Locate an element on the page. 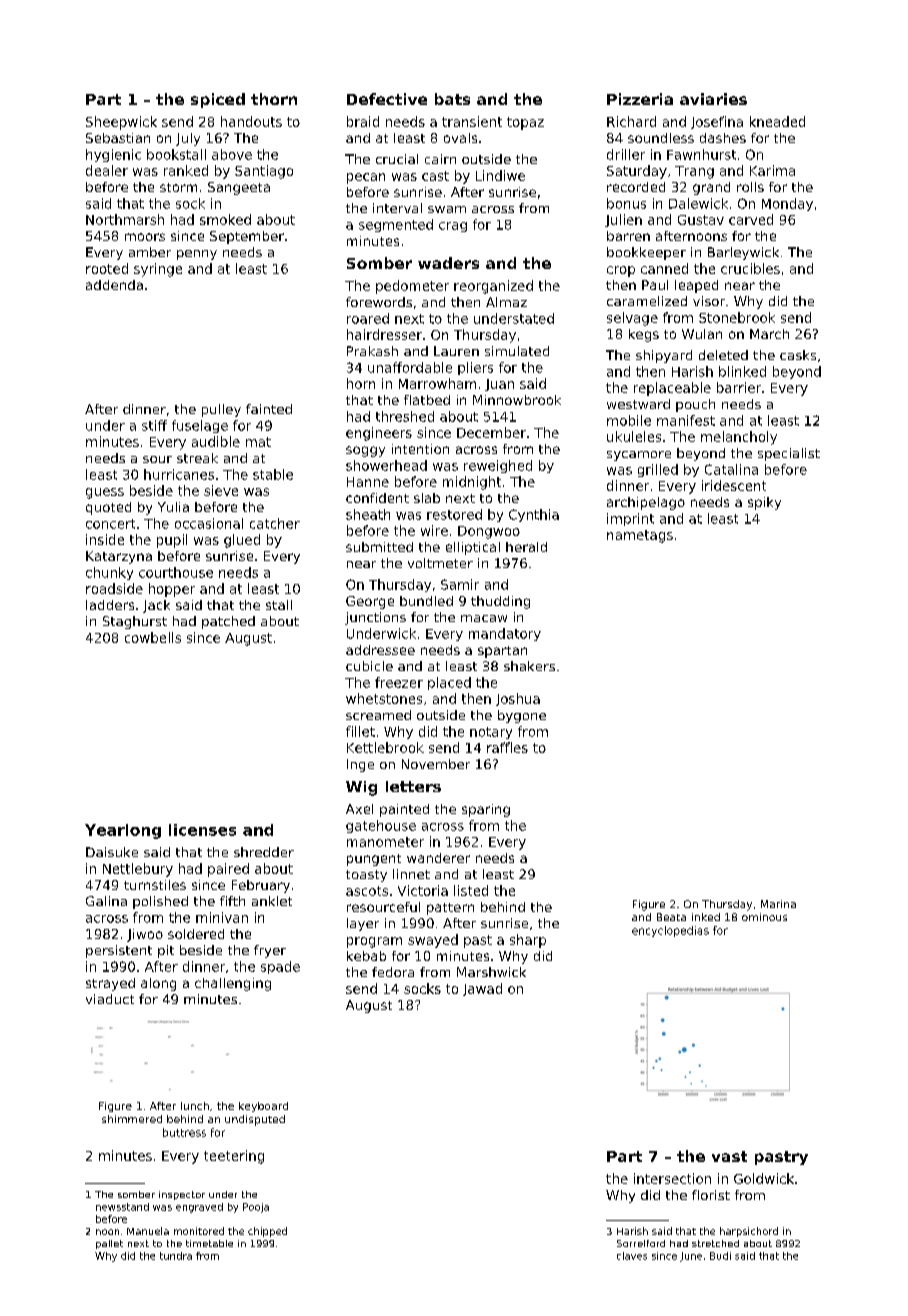  bats is located at coordinates (452, 99).
